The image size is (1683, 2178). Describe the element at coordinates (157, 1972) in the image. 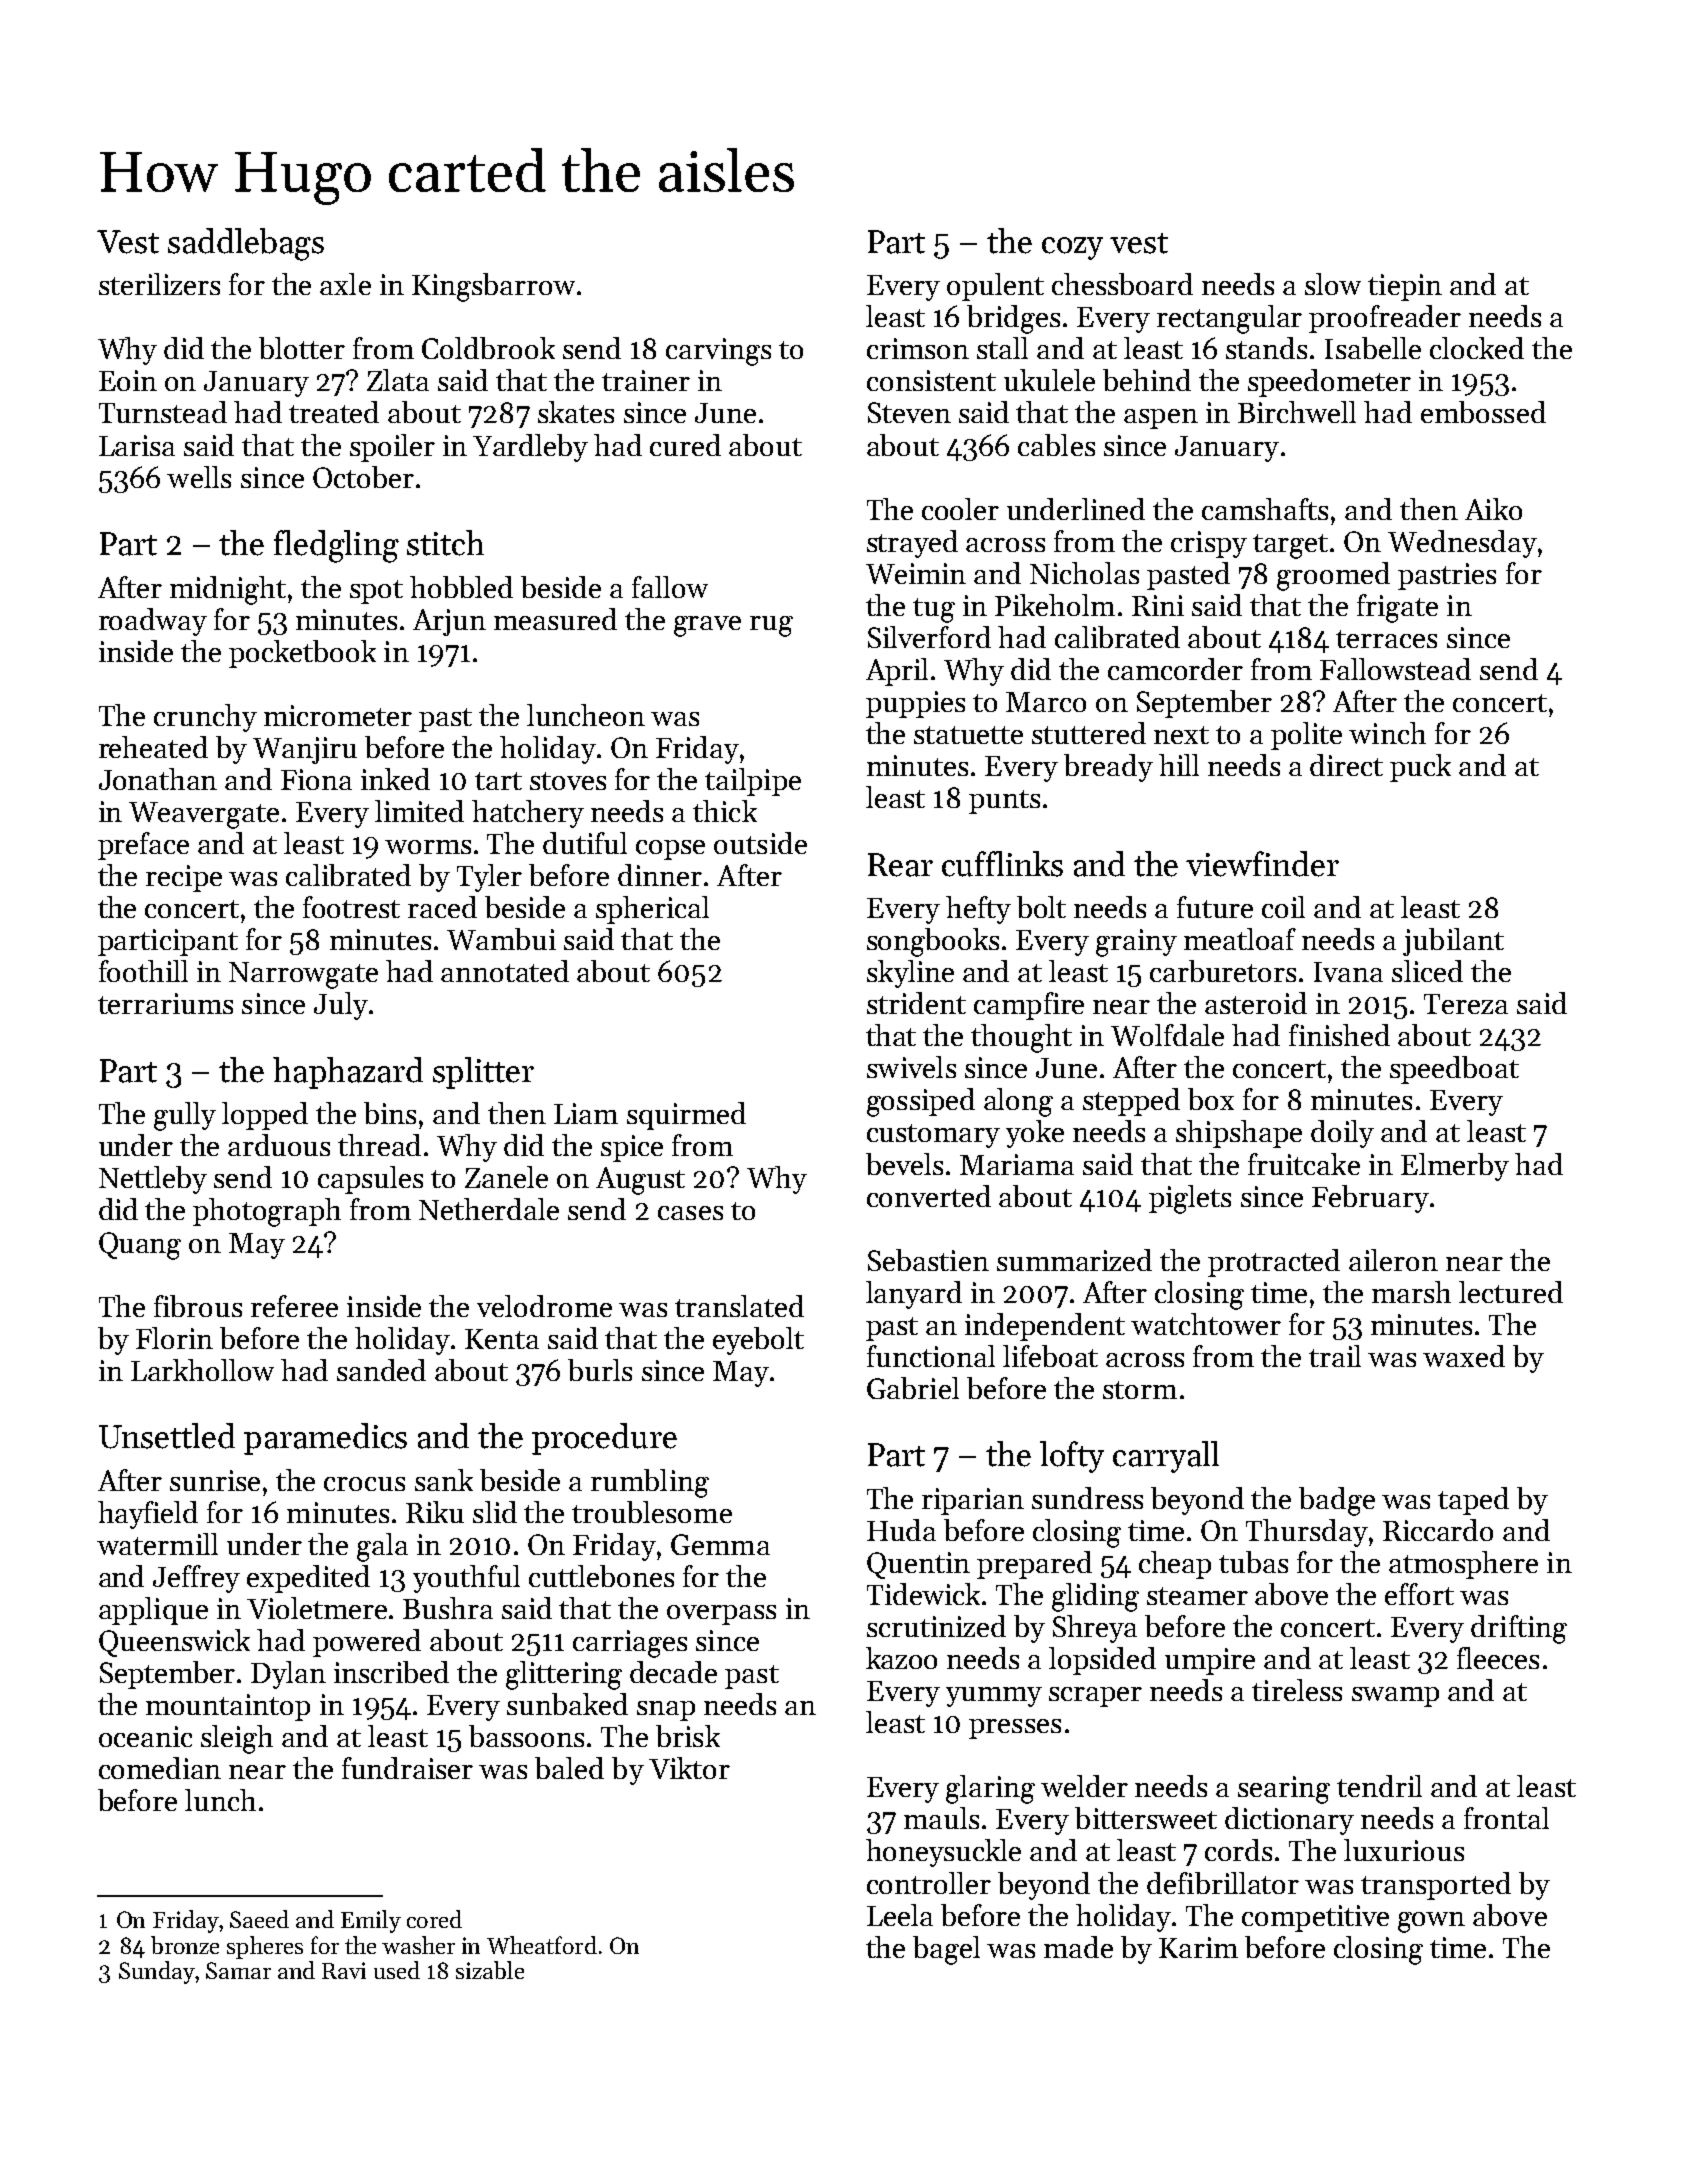

I see `Sunday` at that location.
